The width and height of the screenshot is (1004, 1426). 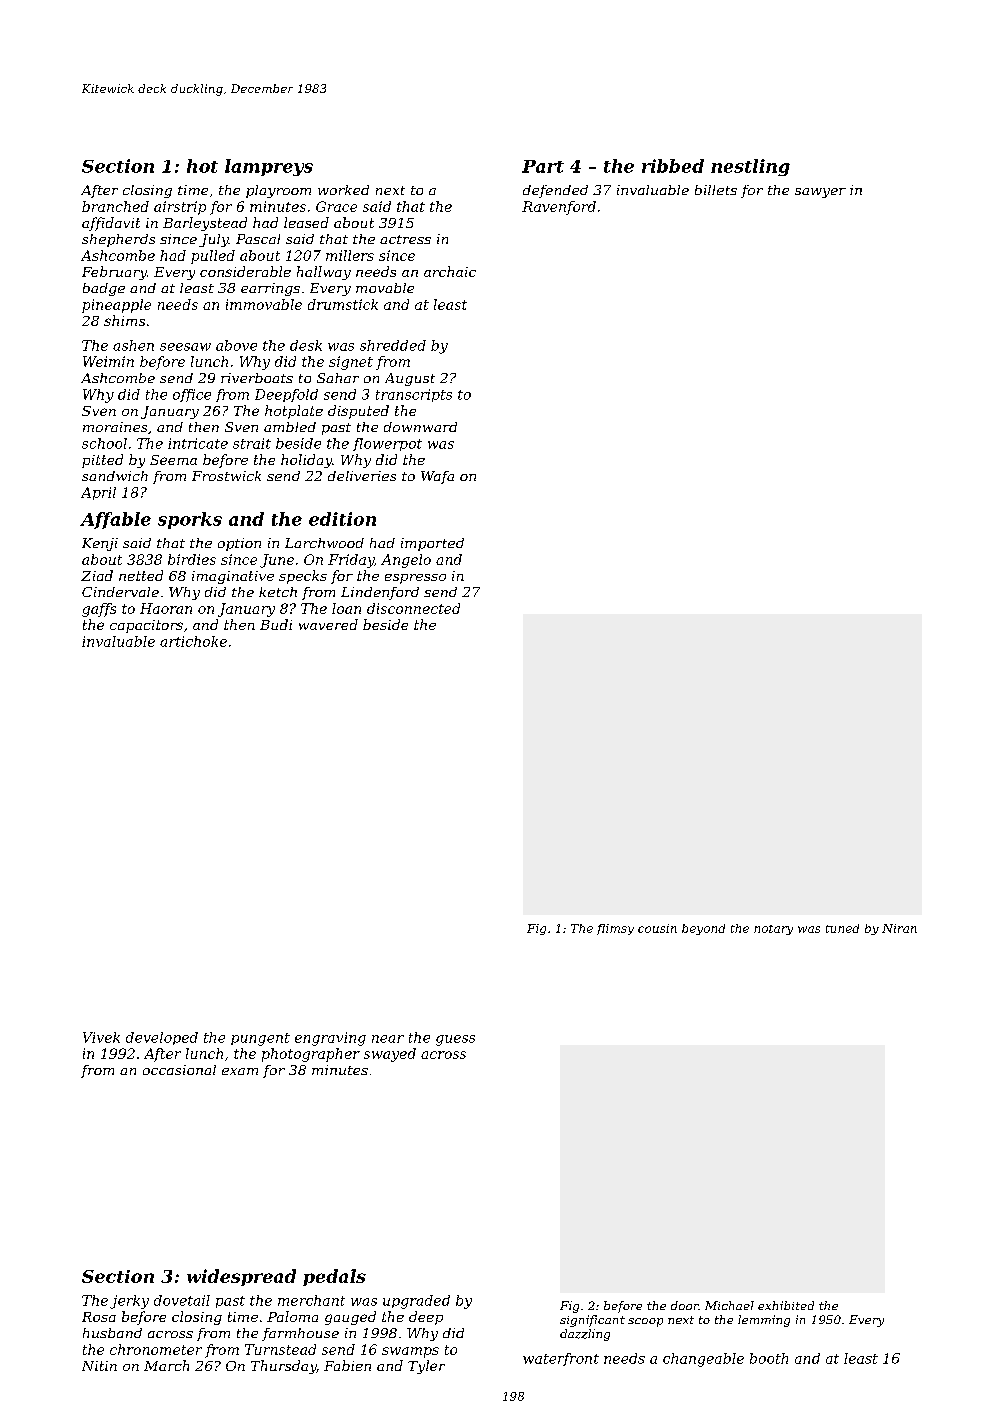 I want to click on Wafa, so click(x=437, y=477).
